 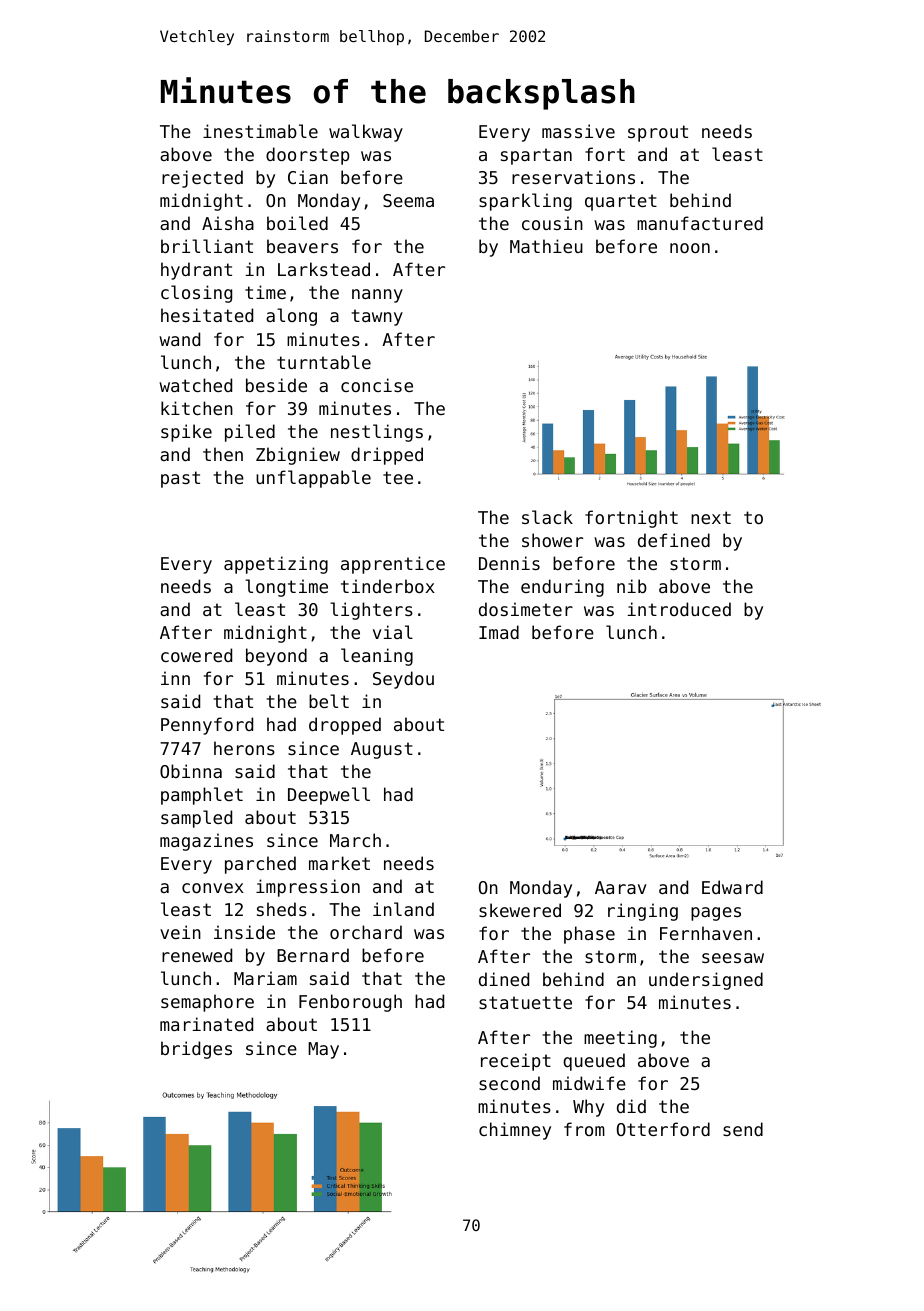 I want to click on Edward, so click(x=732, y=887).
